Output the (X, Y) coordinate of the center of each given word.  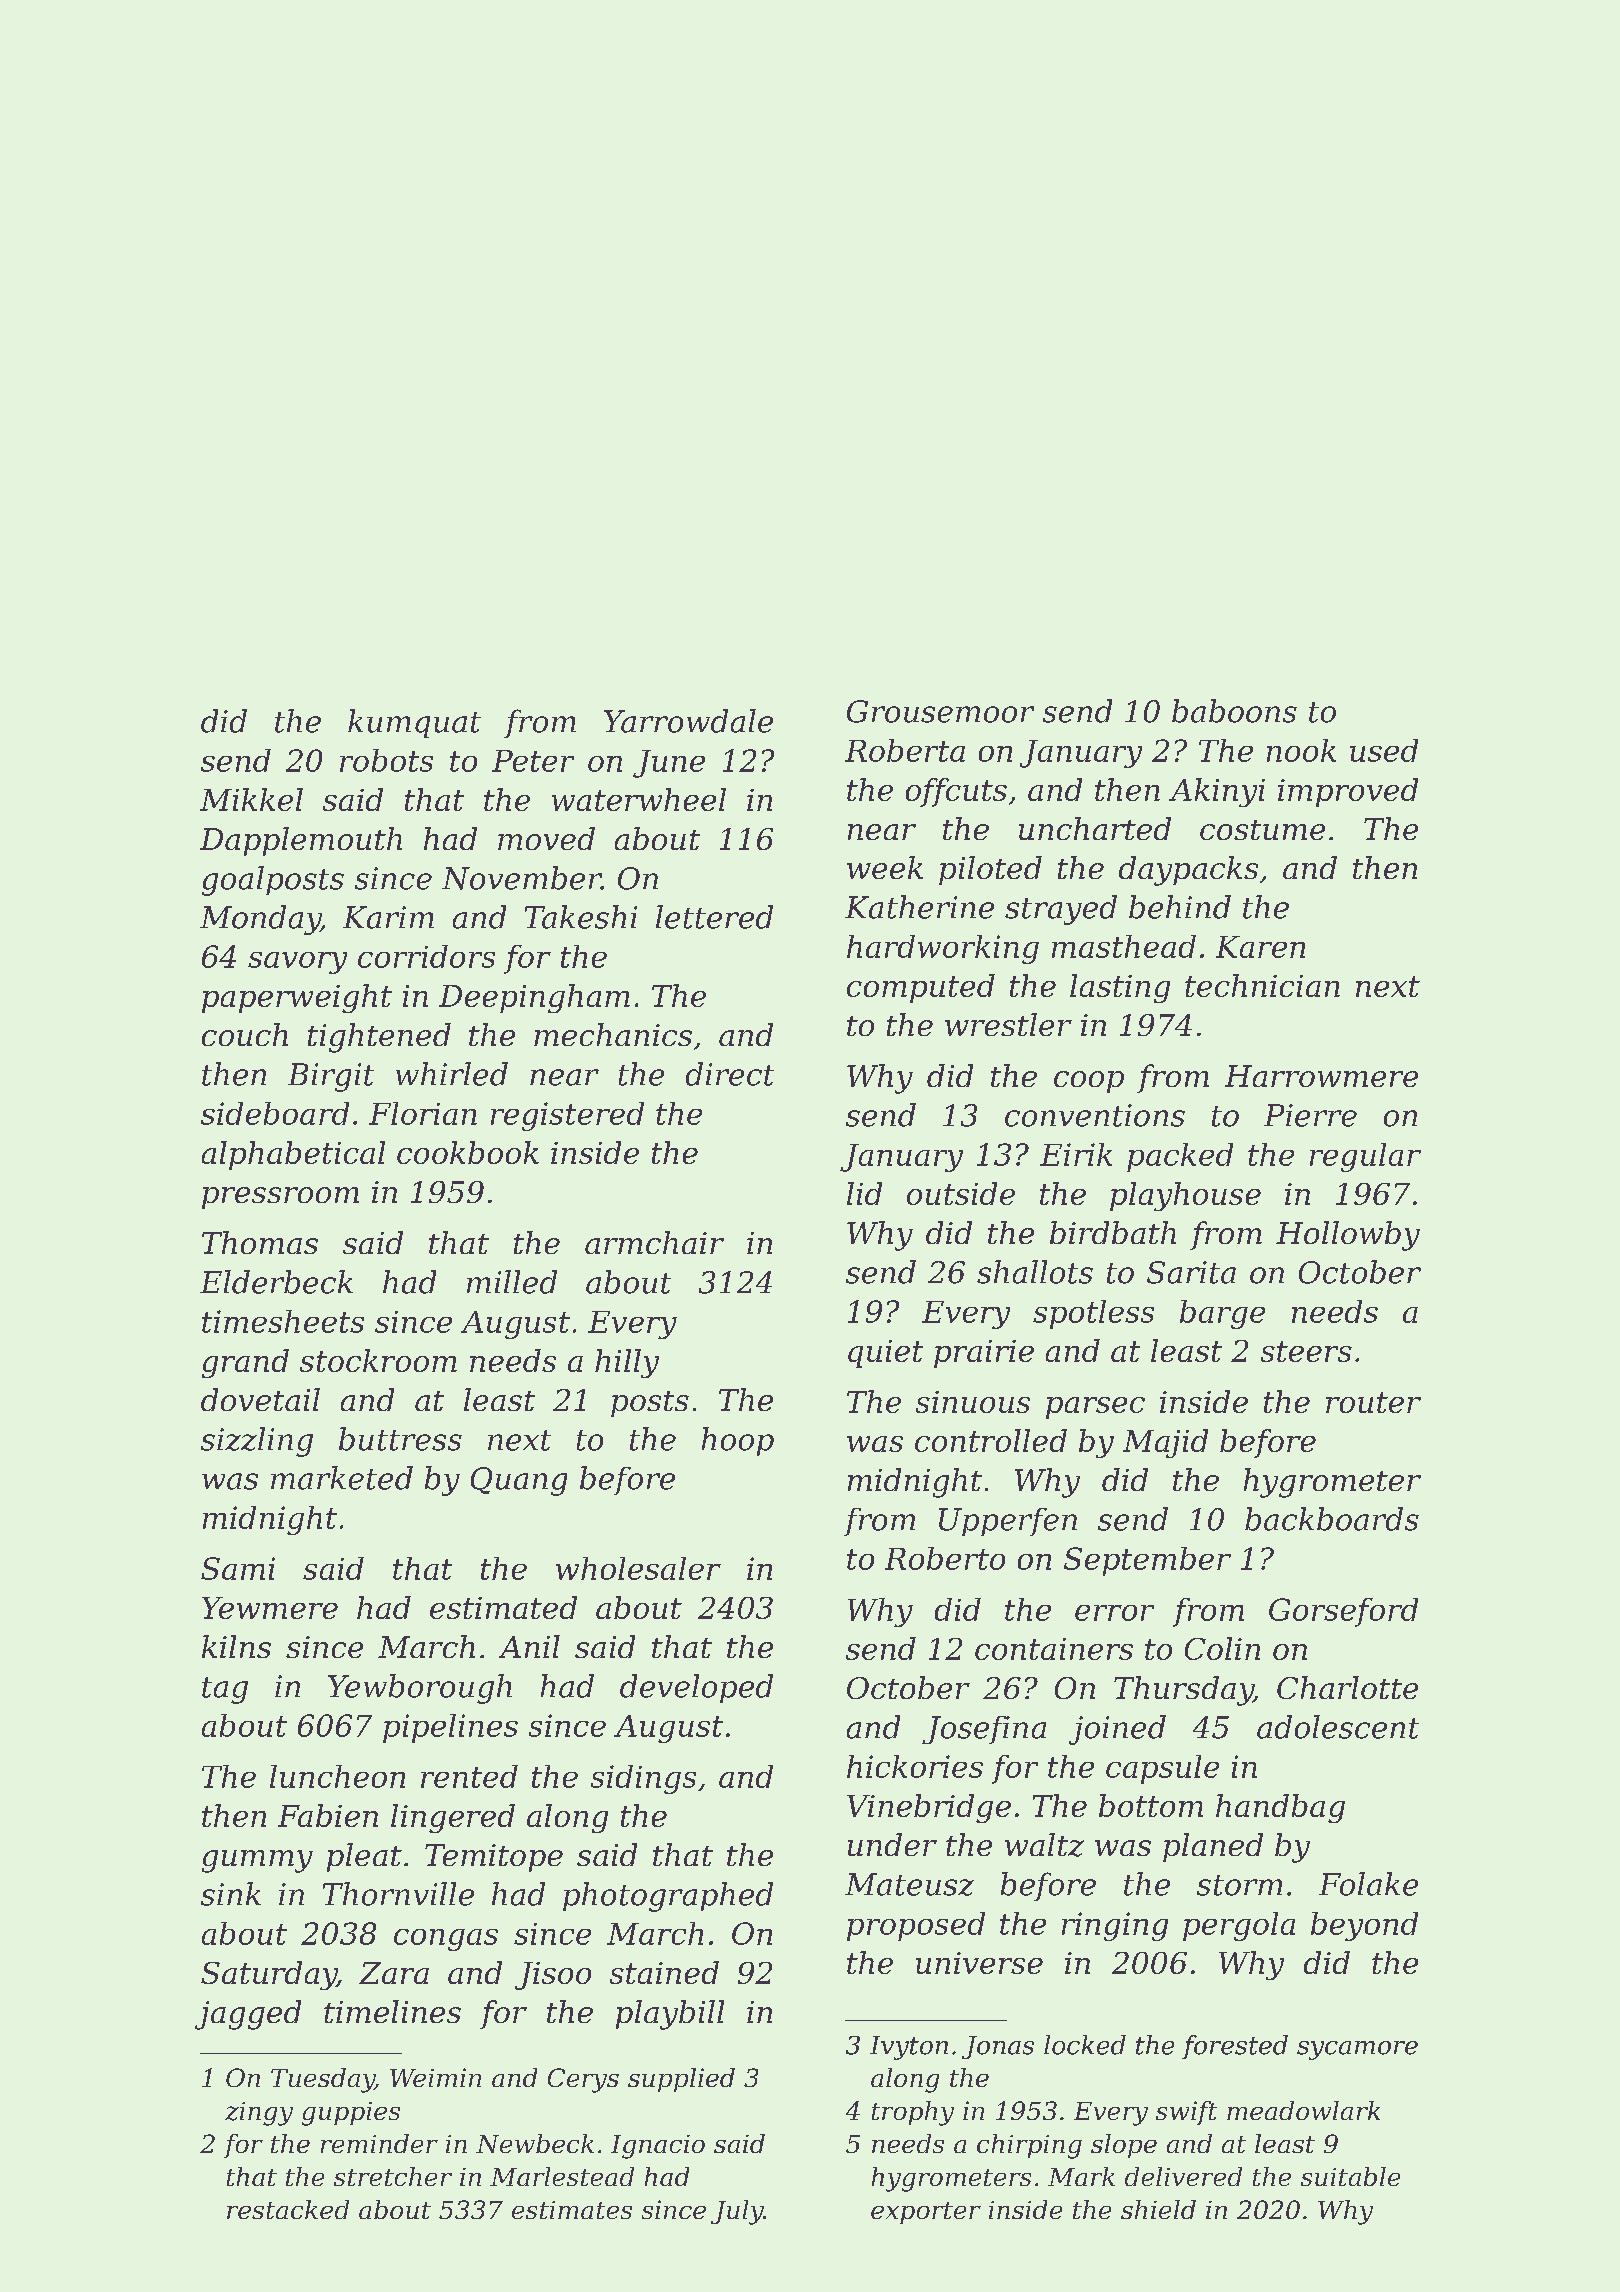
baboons (1234, 711)
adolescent (1338, 1727)
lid (864, 1193)
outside (961, 1193)
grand (245, 1363)
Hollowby (1348, 1236)
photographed (668, 1897)
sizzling (257, 1442)
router (1373, 1402)
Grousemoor (940, 711)
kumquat (414, 723)
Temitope (494, 1858)
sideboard (275, 1113)
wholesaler (638, 1568)
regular (1365, 1157)
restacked (288, 2209)
